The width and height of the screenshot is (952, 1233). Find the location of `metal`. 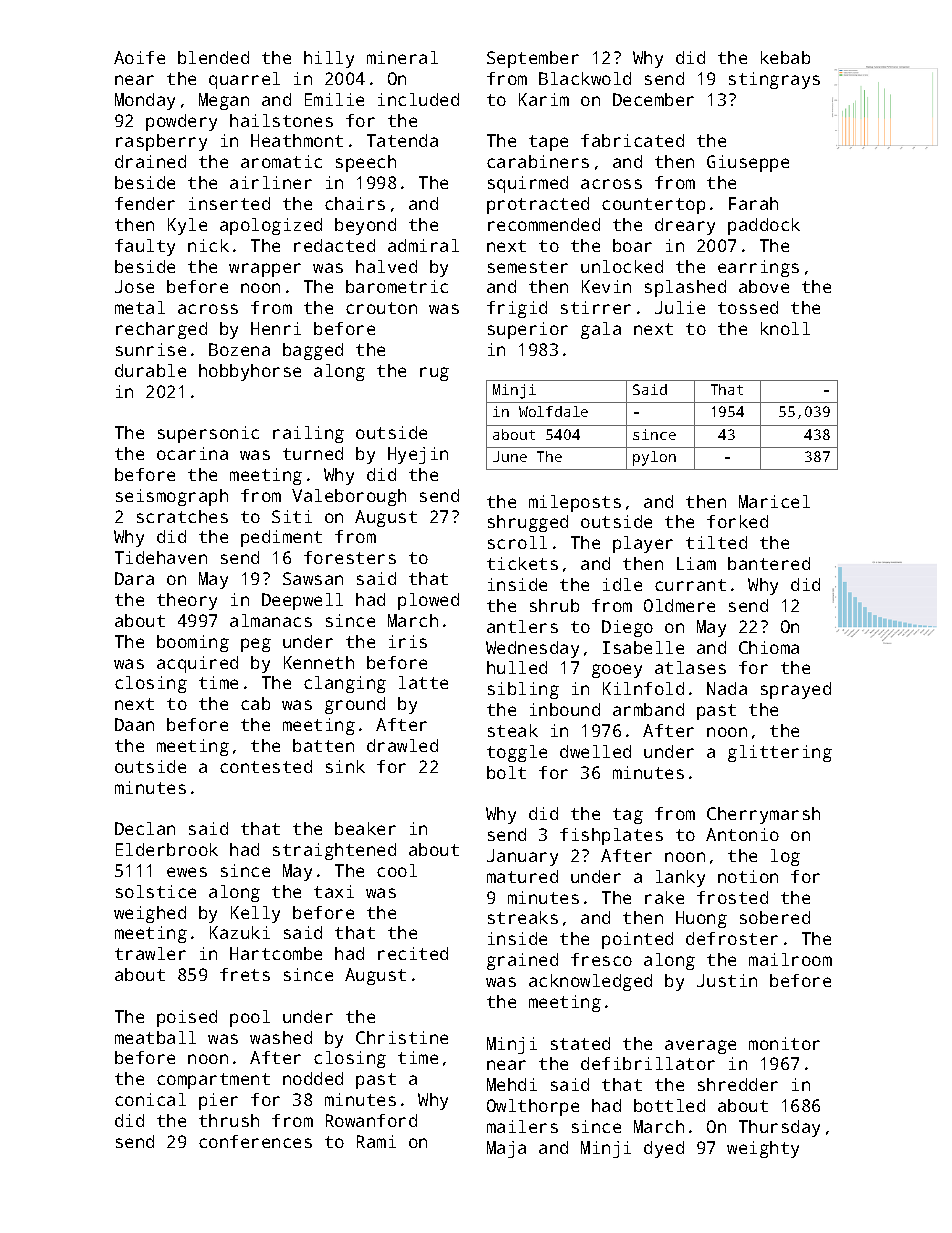

metal is located at coordinates (140, 307).
